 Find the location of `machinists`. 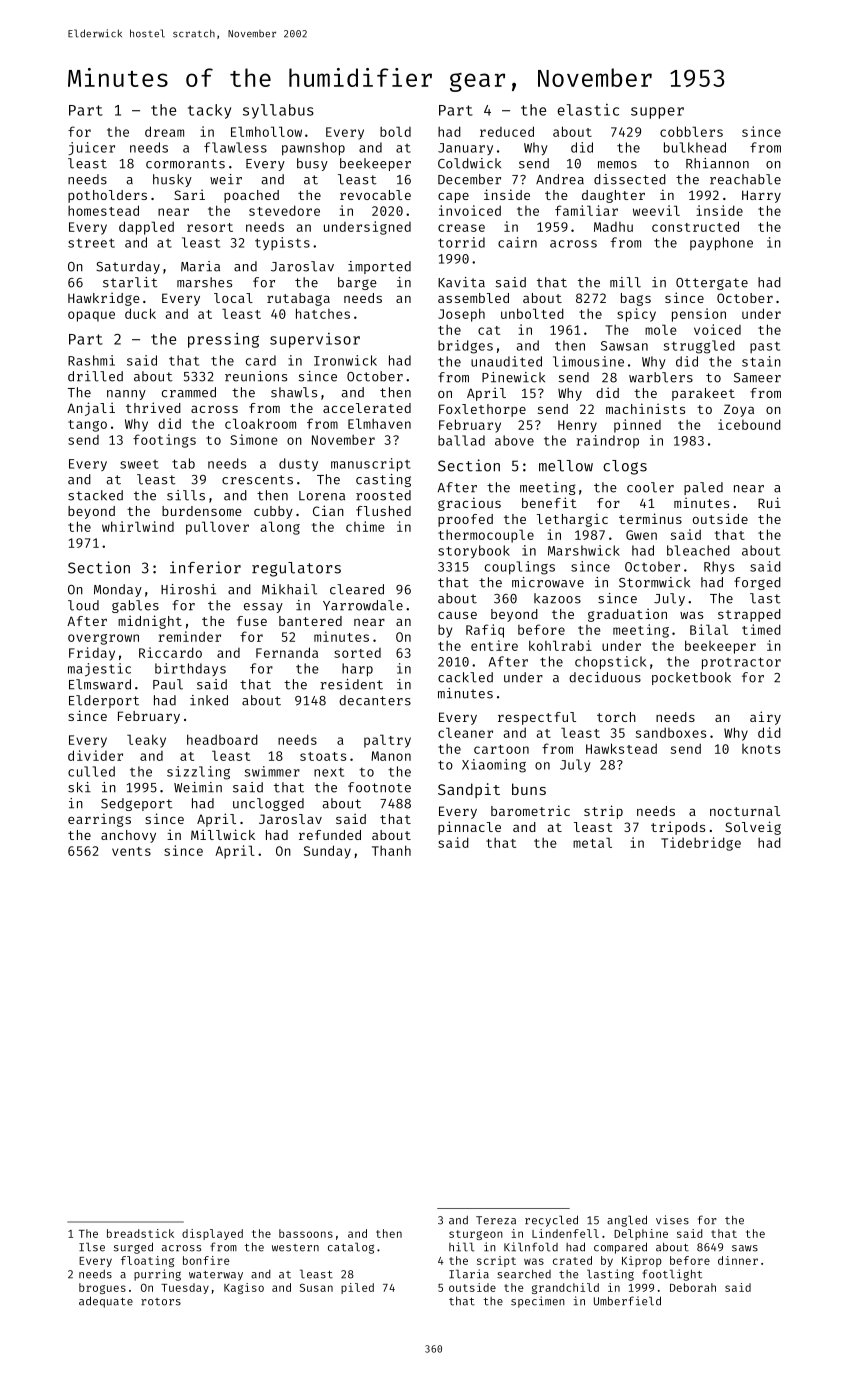

machinists is located at coordinates (645, 408).
